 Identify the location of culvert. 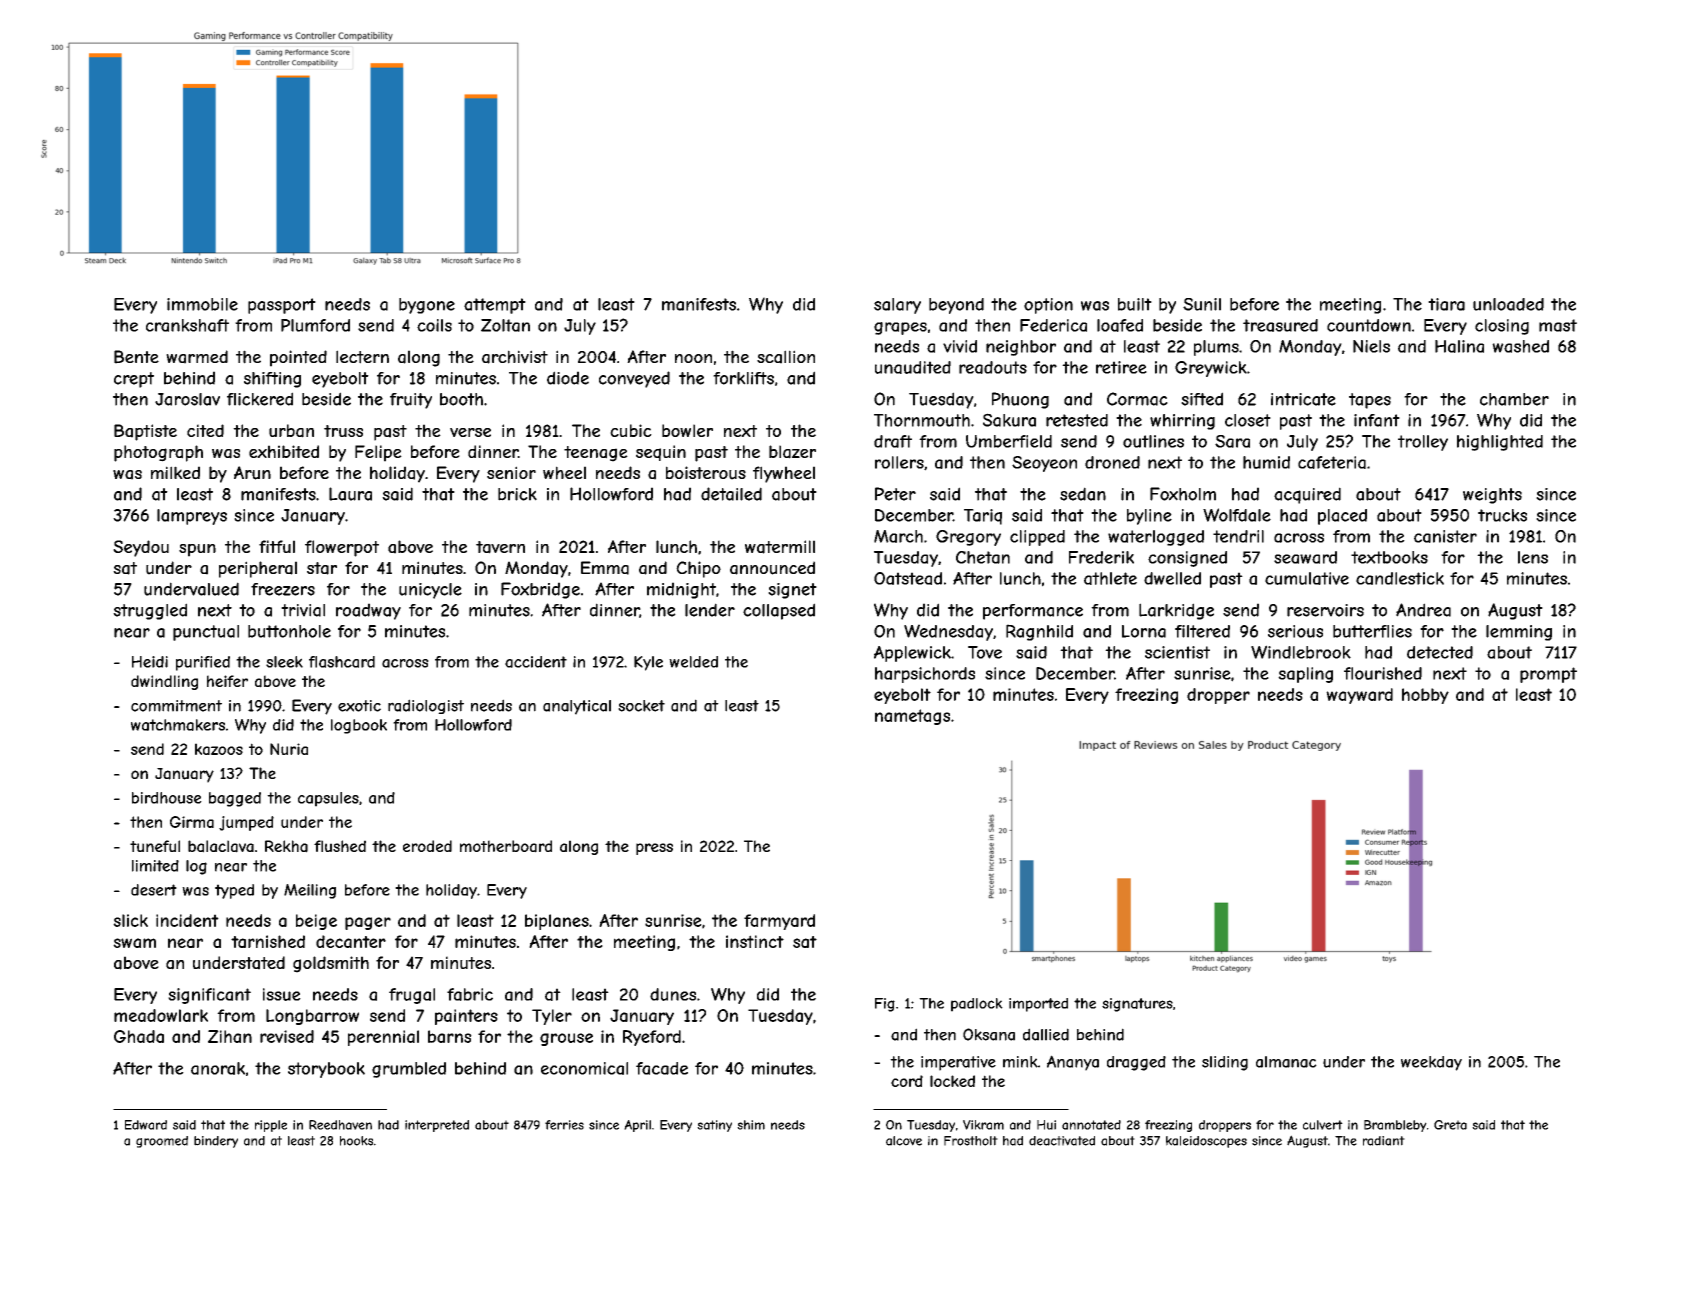
(1323, 1125).
